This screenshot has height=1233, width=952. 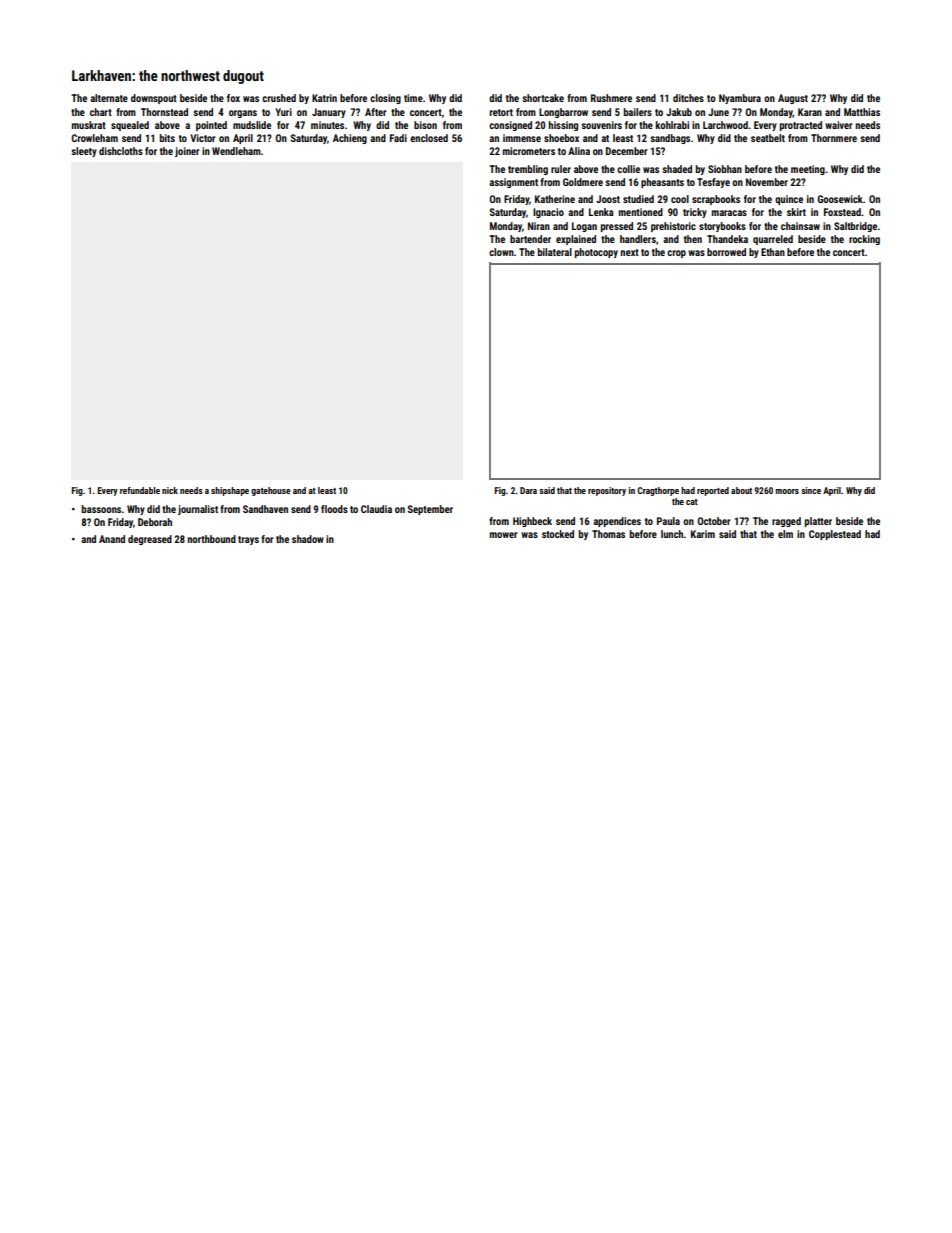 What do you see at coordinates (539, 226) in the screenshot?
I see `Niran` at bounding box center [539, 226].
